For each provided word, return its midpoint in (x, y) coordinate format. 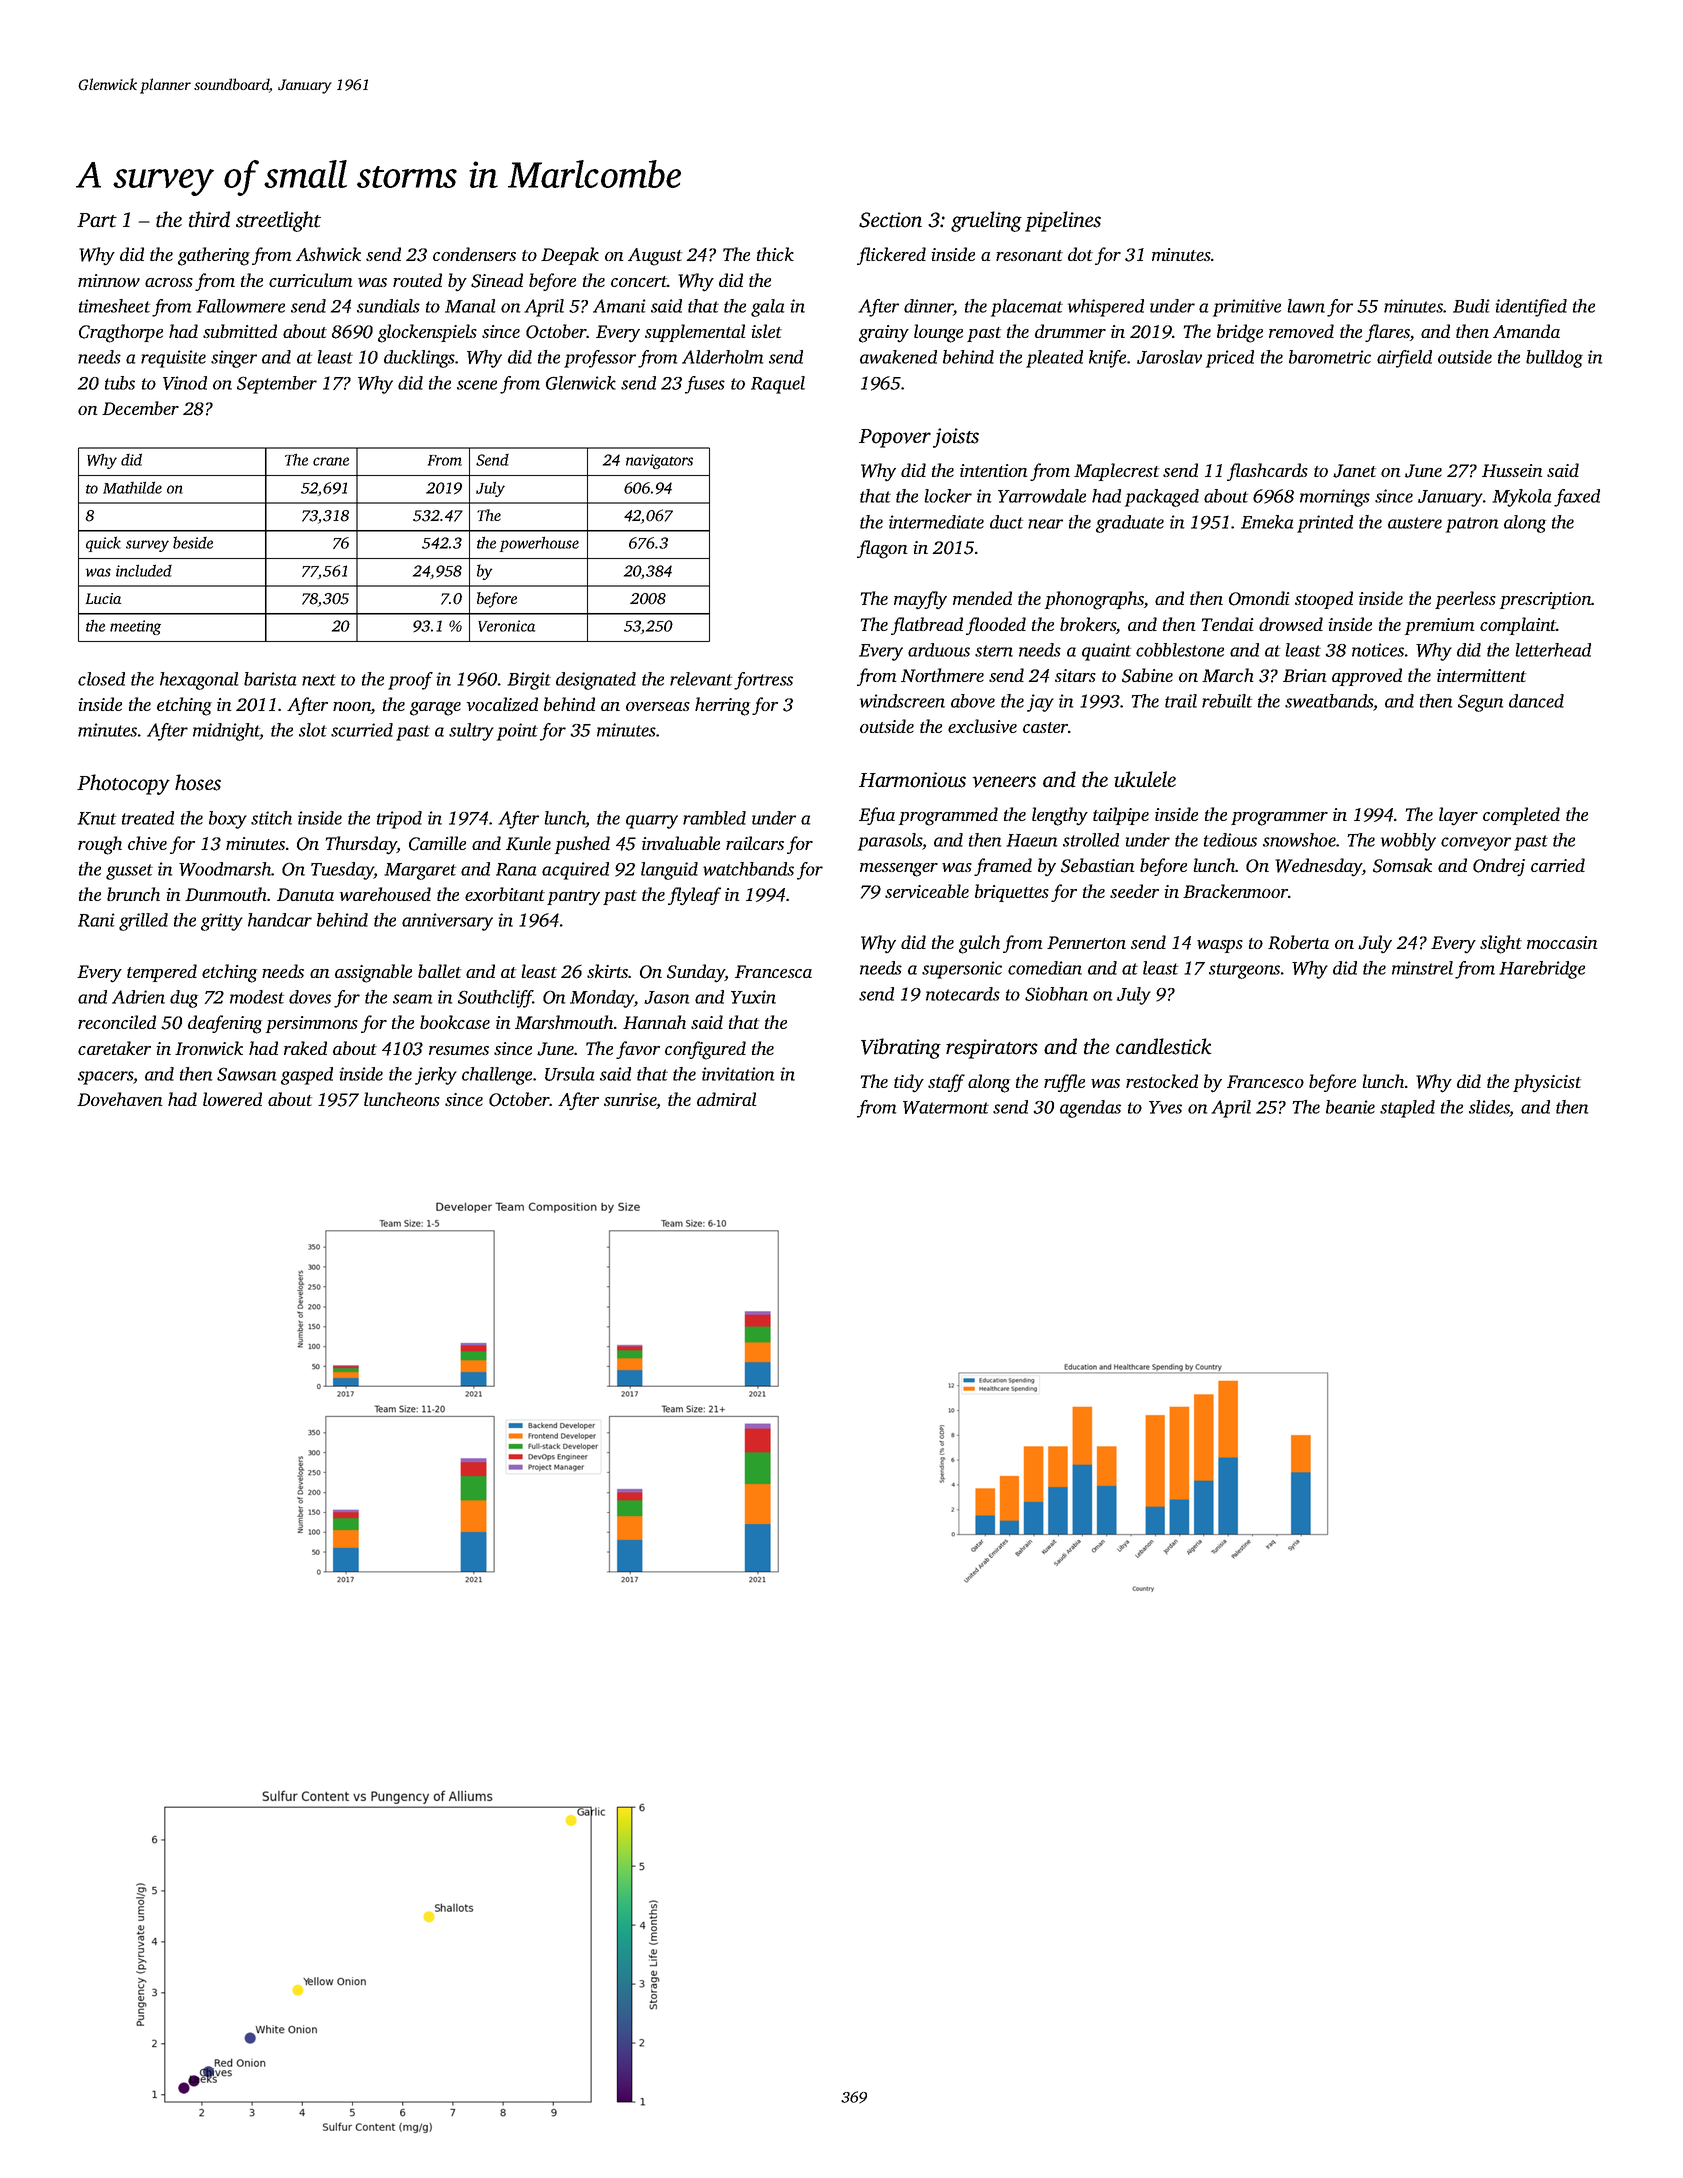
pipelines (1063, 221)
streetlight (278, 221)
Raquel (778, 385)
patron (1472, 525)
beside (193, 542)
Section (890, 220)
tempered (162, 973)
